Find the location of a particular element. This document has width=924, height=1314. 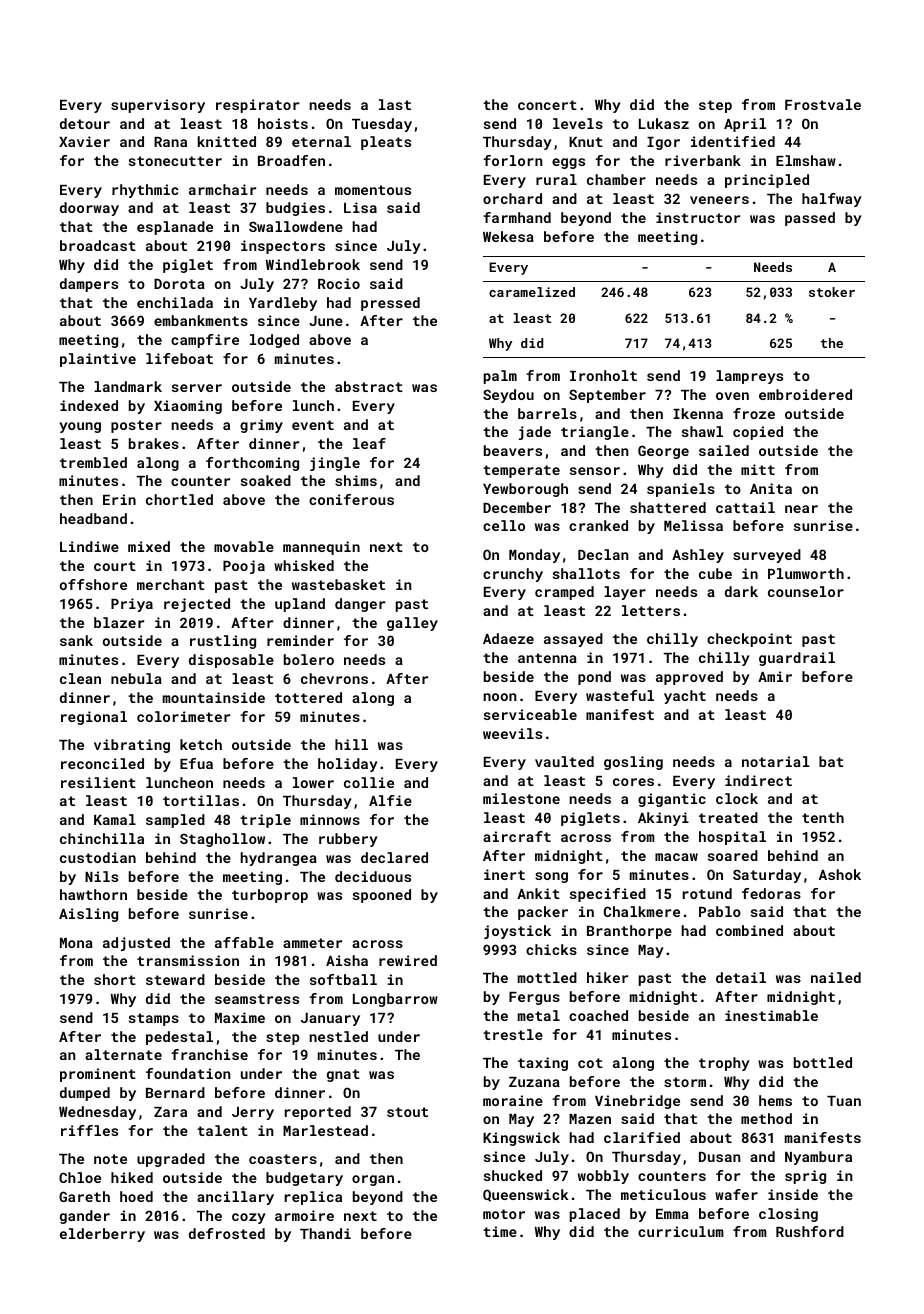

caramelized is located at coordinates (532, 292).
